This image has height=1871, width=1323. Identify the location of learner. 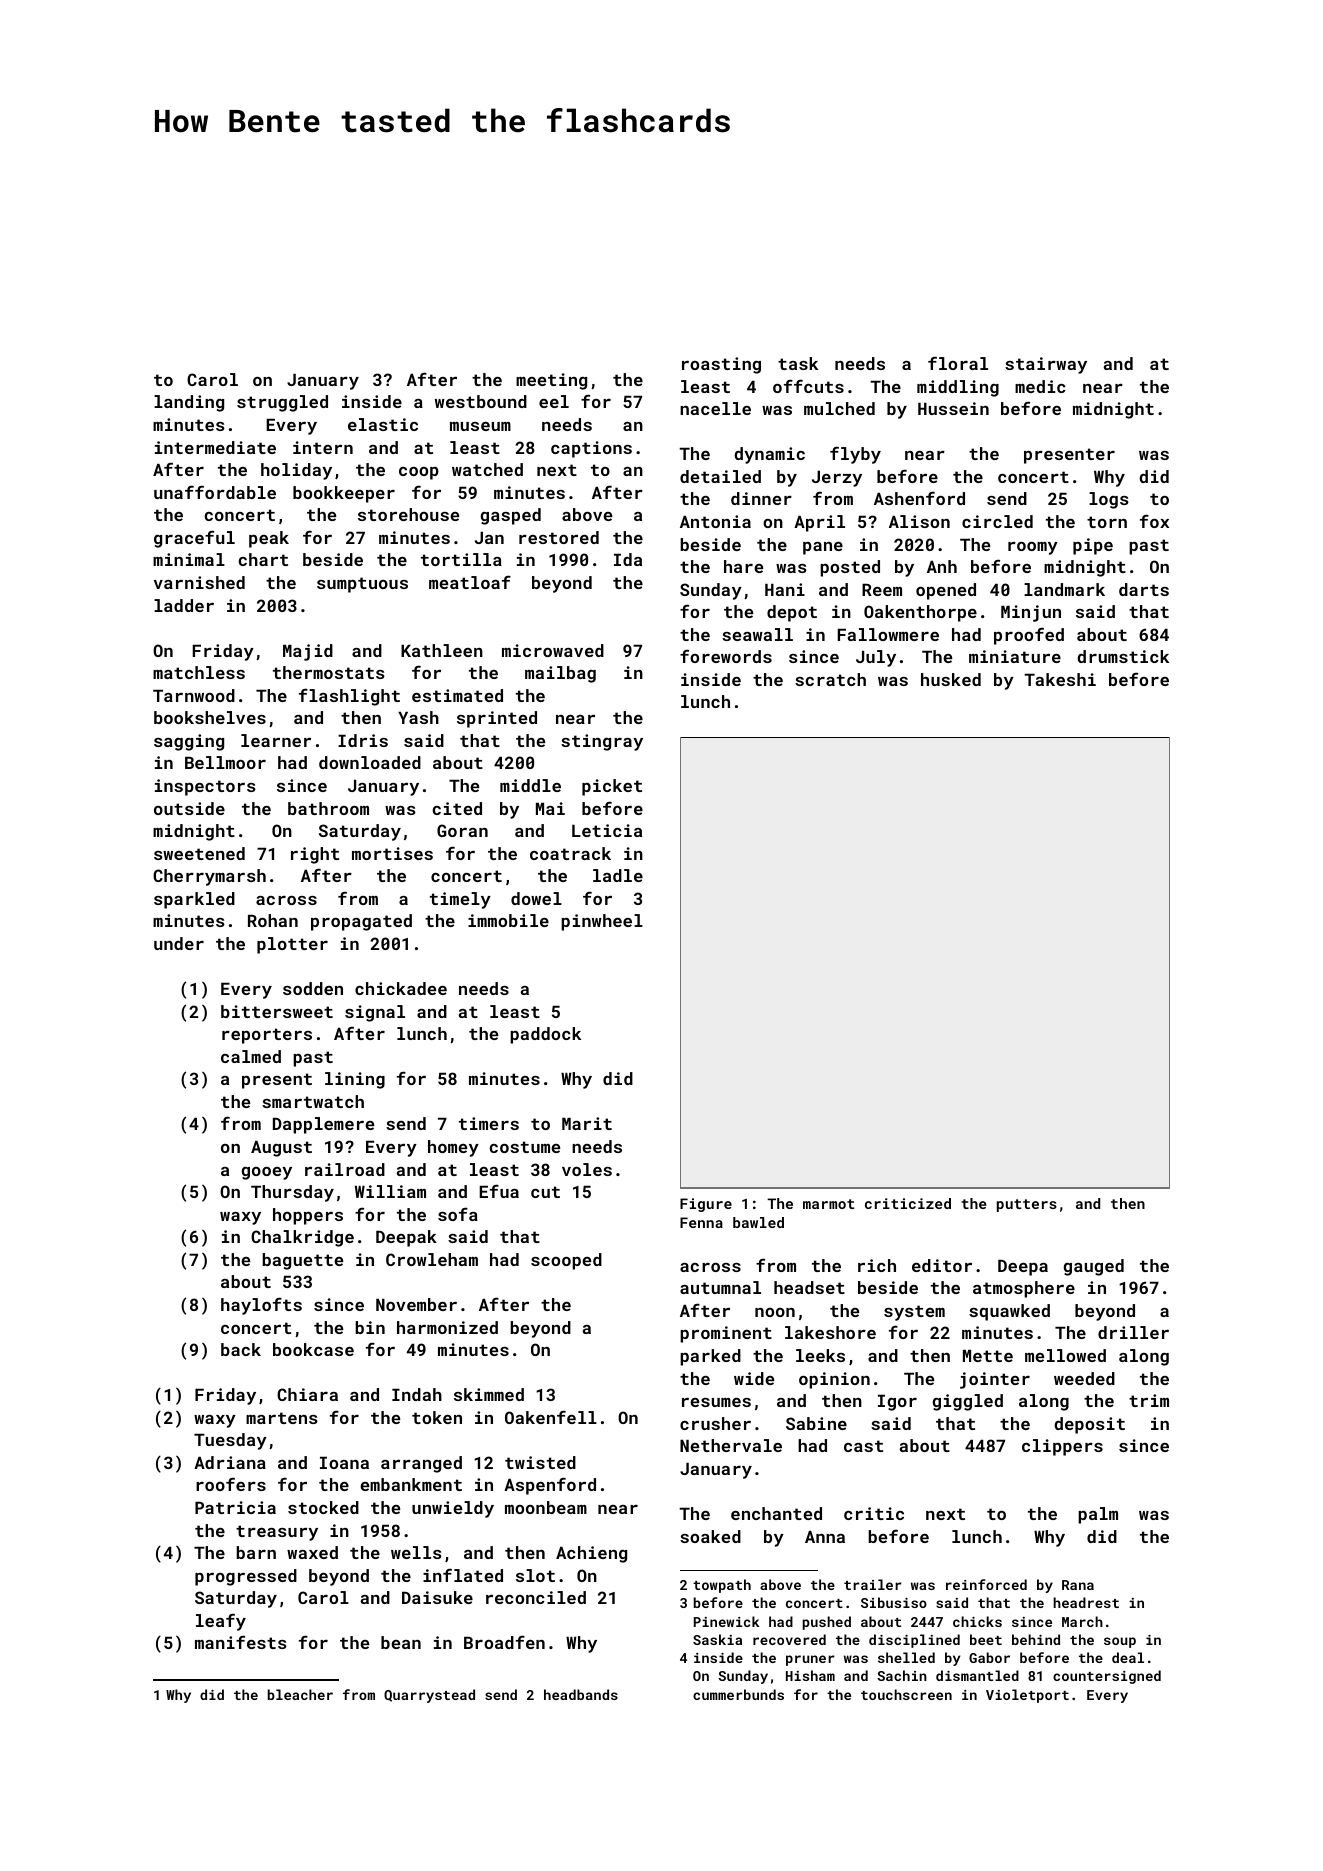
(276, 740).
